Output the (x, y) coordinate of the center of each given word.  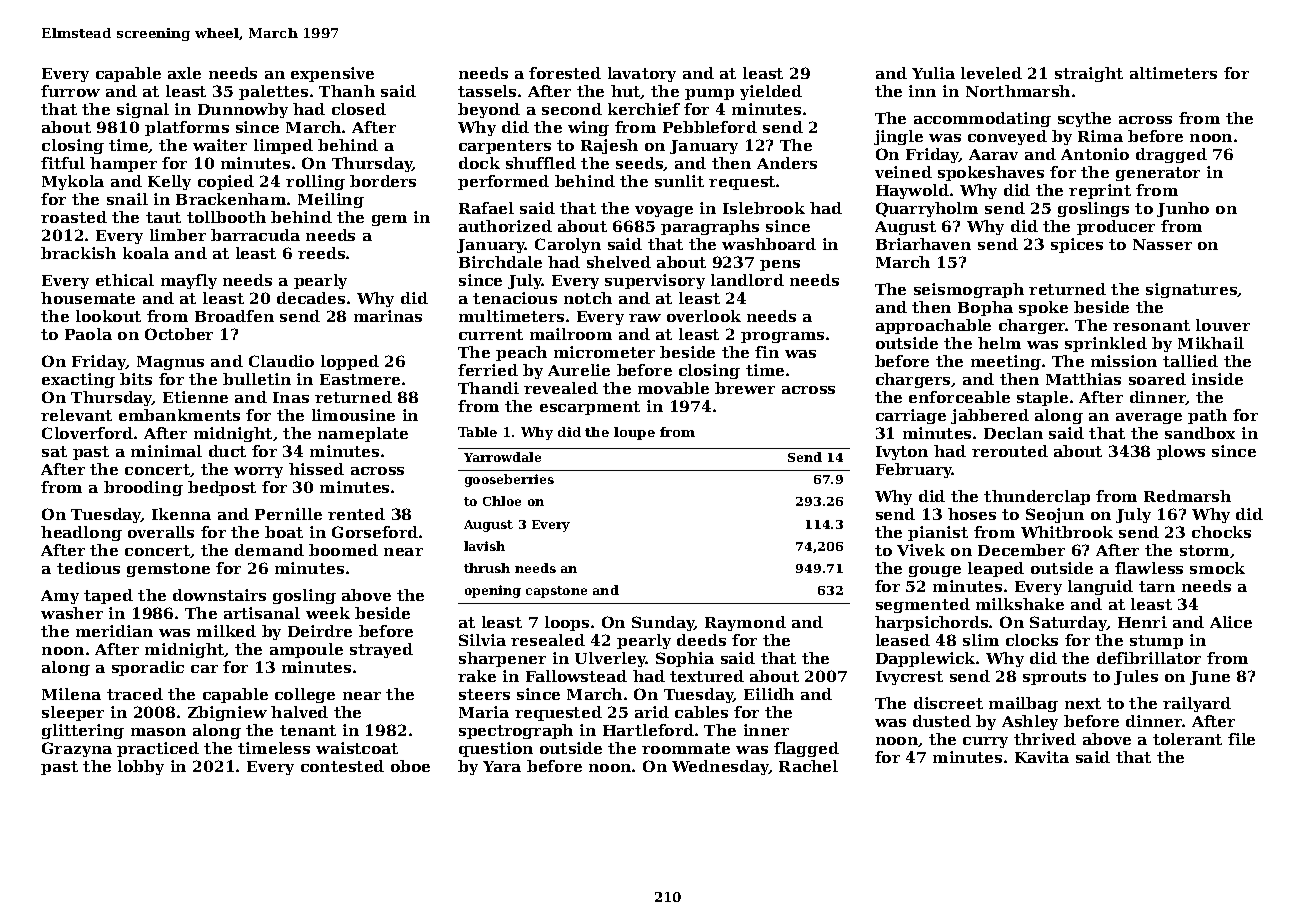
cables (701, 712)
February (914, 470)
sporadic (148, 668)
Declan (1013, 433)
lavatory (642, 74)
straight (1089, 74)
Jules (1136, 677)
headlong (81, 533)
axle (184, 73)
